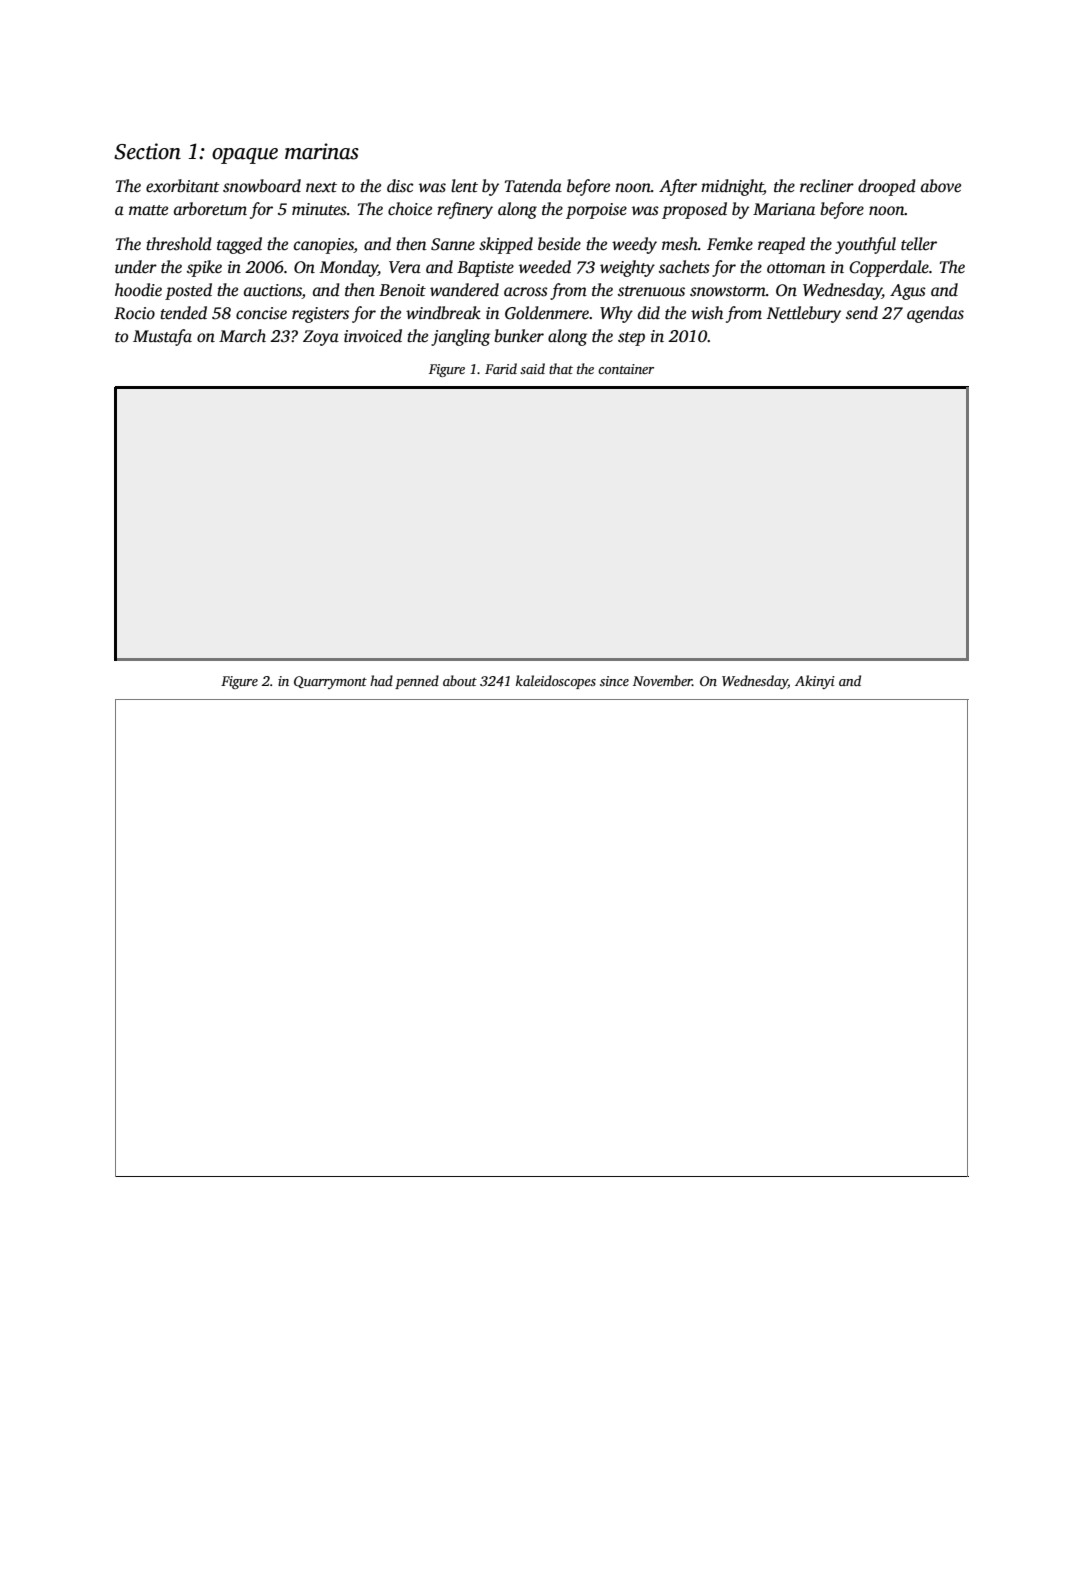 This screenshot has width=1083, height=1569. What do you see at coordinates (626, 369) in the screenshot?
I see `container` at bounding box center [626, 369].
